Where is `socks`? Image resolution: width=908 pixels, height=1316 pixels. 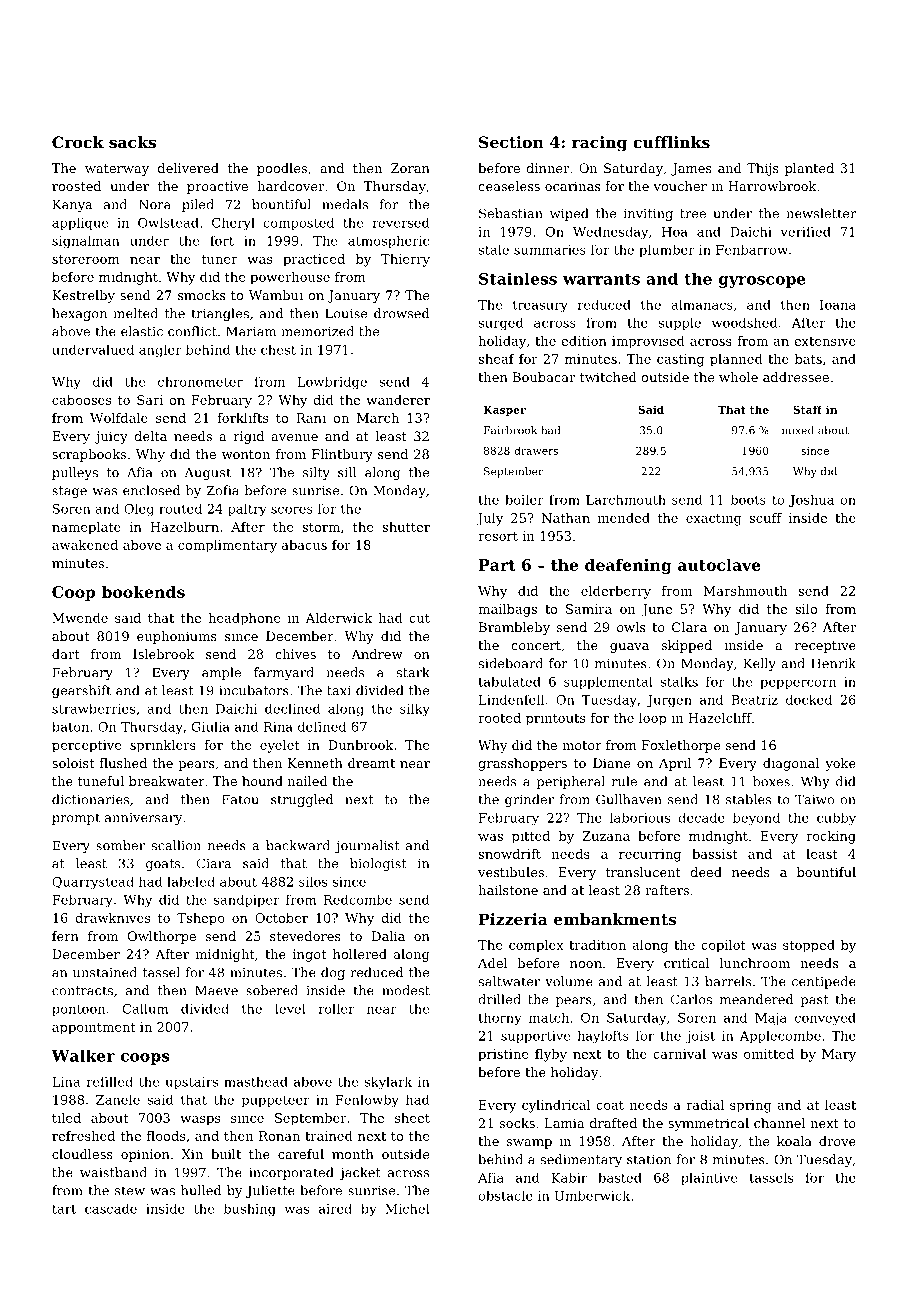 socks is located at coordinates (517, 1123).
